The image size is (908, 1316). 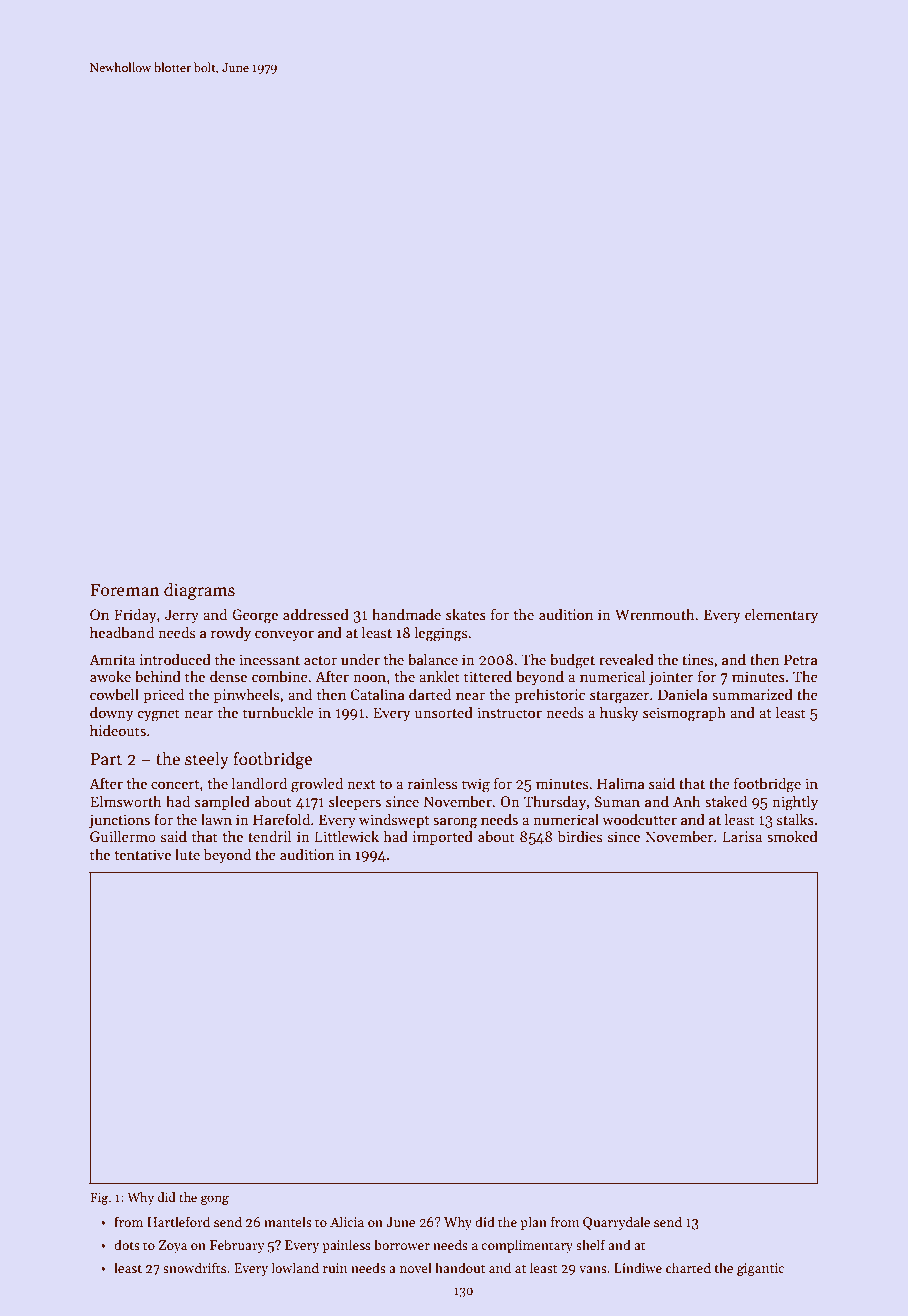 I want to click on Petra, so click(x=801, y=659).
